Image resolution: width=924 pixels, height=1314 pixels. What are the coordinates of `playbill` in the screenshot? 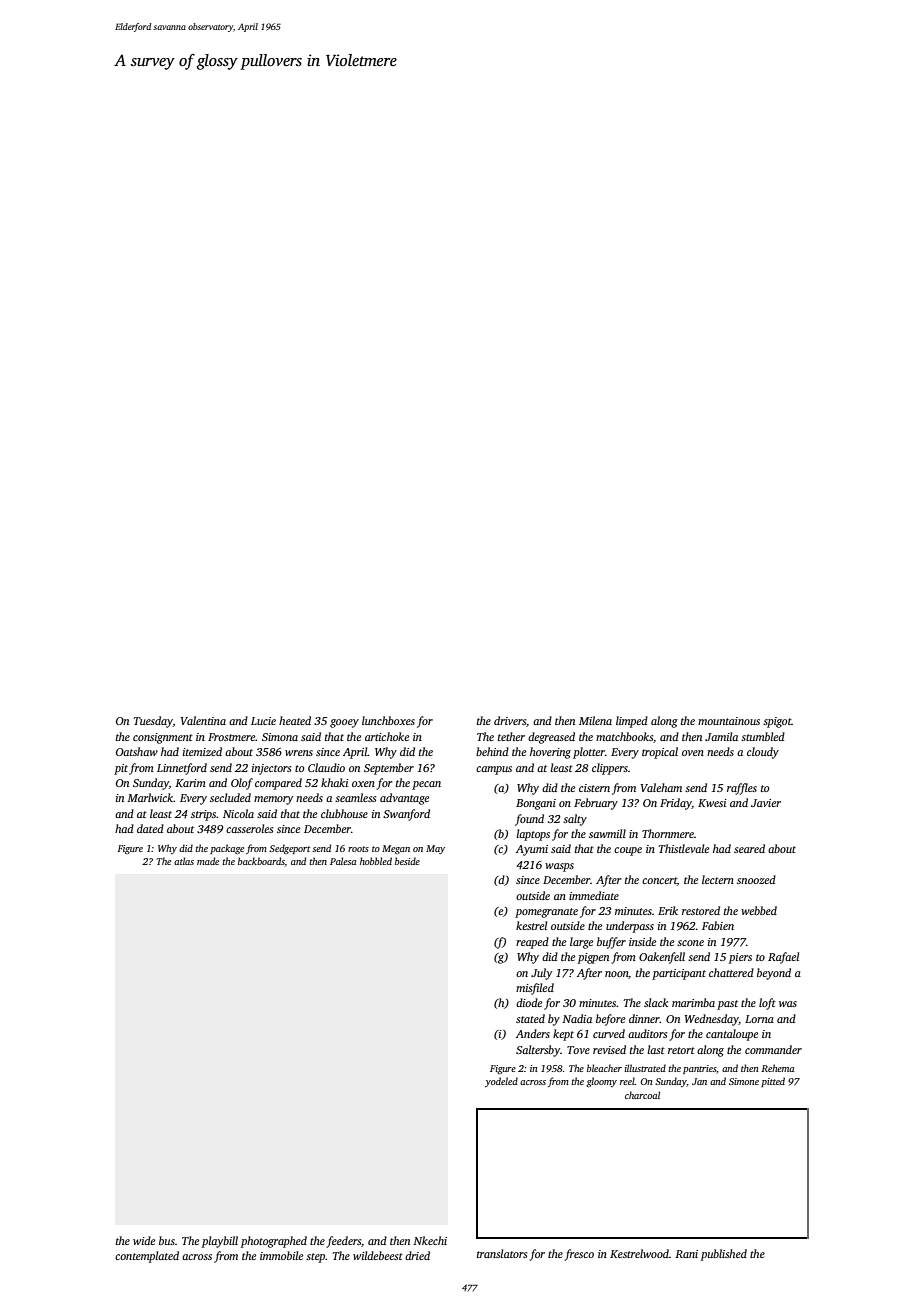 It's located at (220, 1242).
